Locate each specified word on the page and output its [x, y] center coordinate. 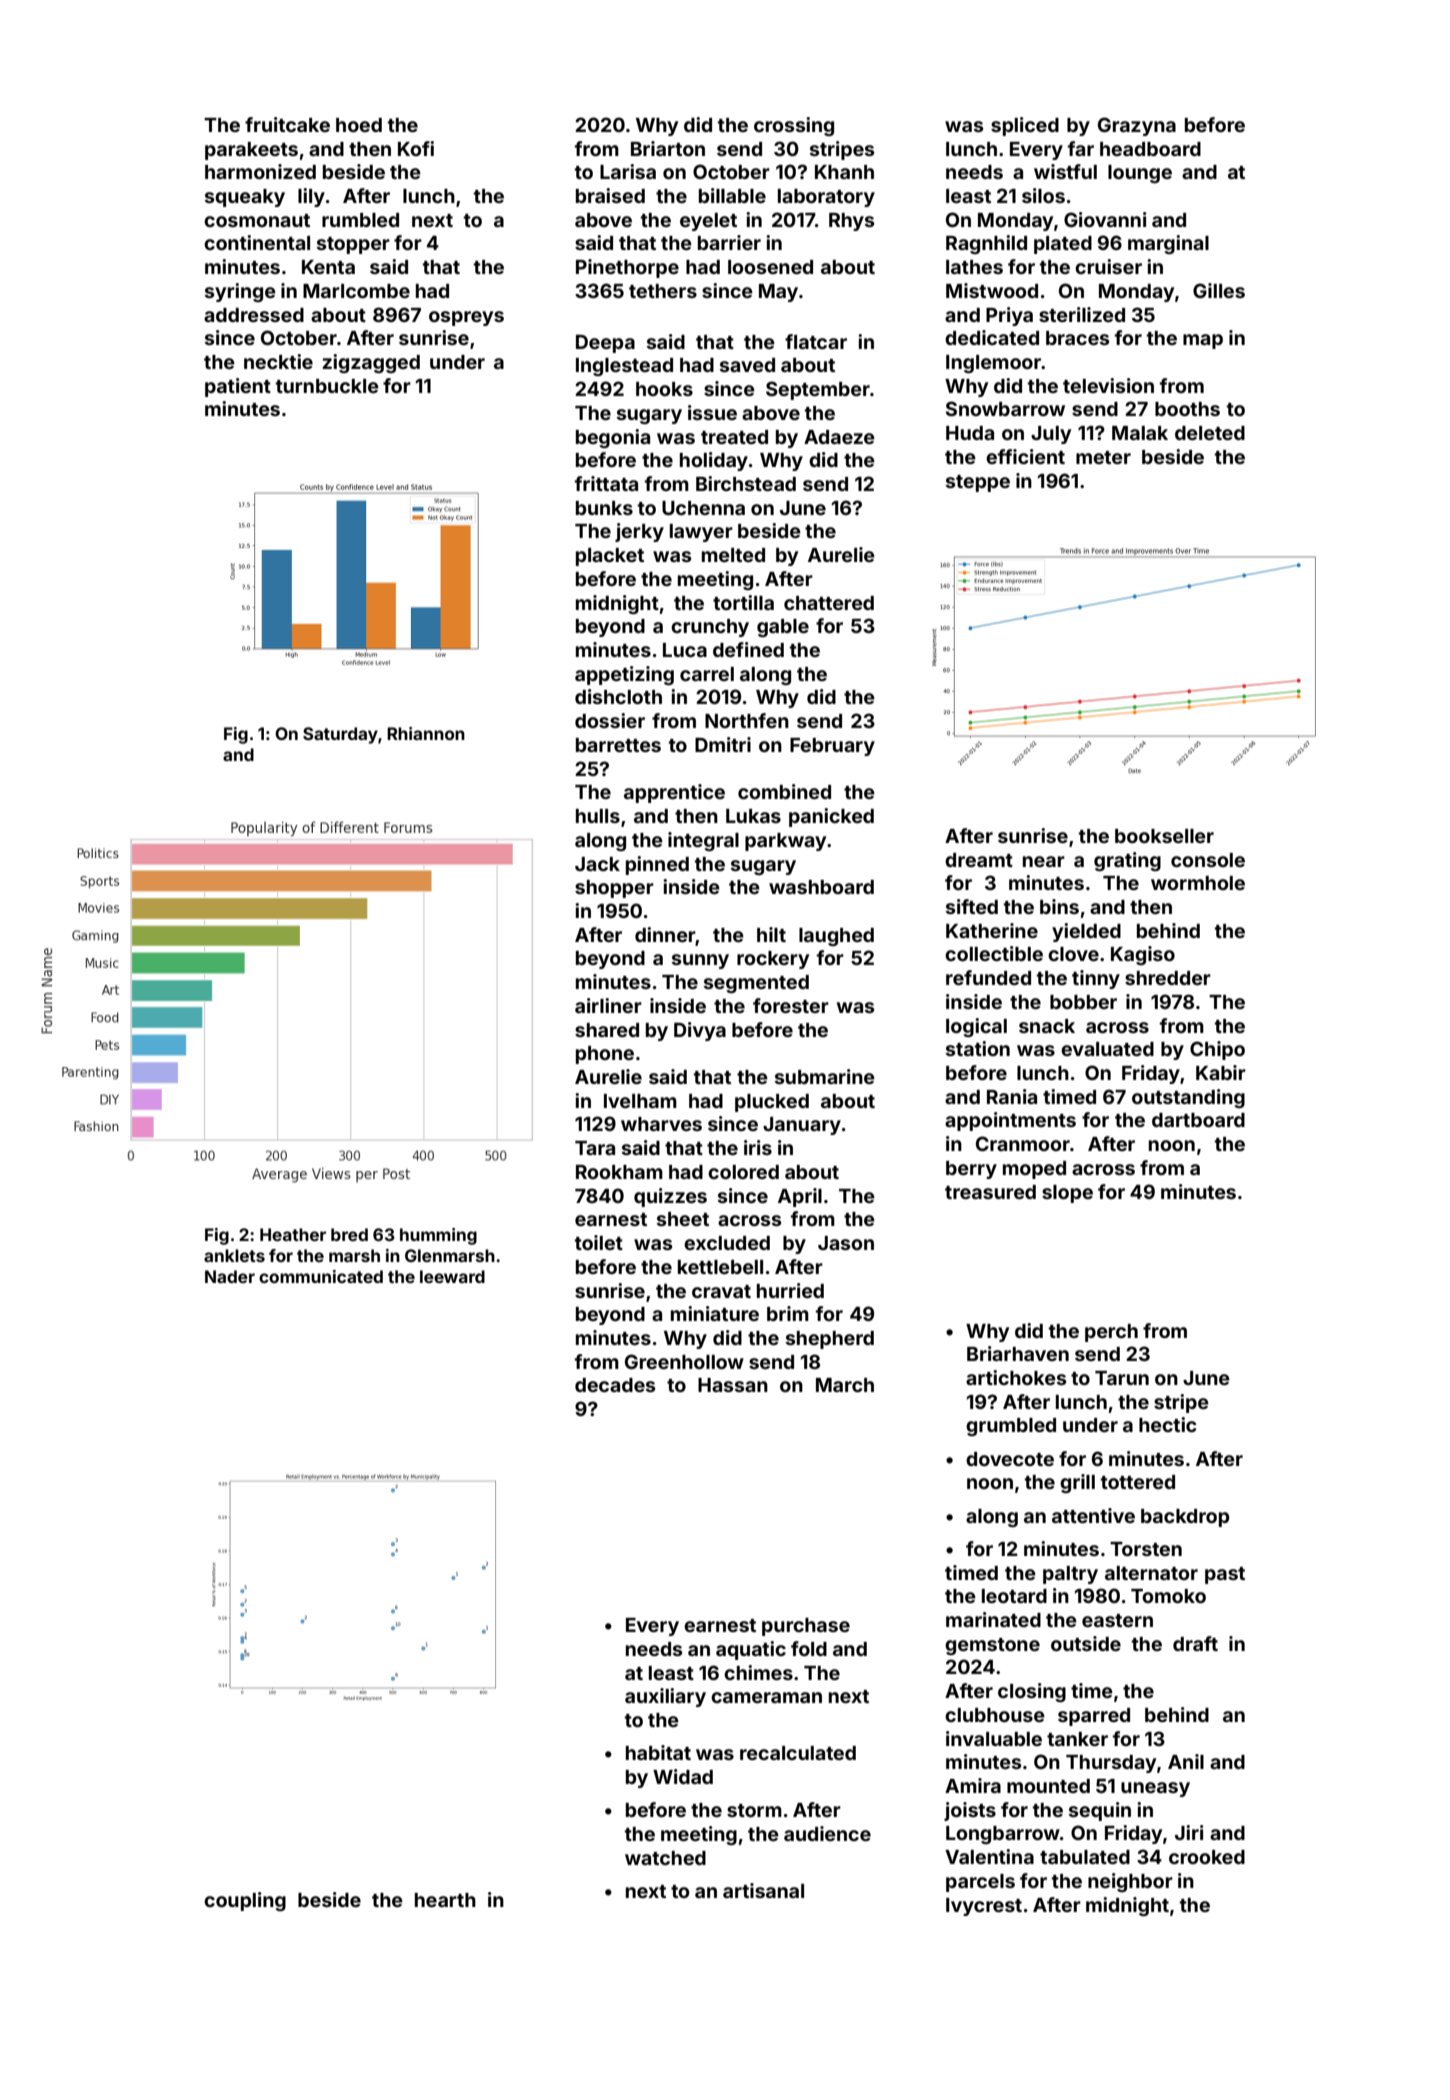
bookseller [1164, 836]
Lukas [753, 816]
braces [1077, 338]
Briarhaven [1018, 1353]
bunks [604, 508]
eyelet [708, 222]
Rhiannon [426, 733]
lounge [1140, 174]
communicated [321, 1276]
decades [615, 1385]
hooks [664, 389]
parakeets [251, 151]
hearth [445, 1900]
